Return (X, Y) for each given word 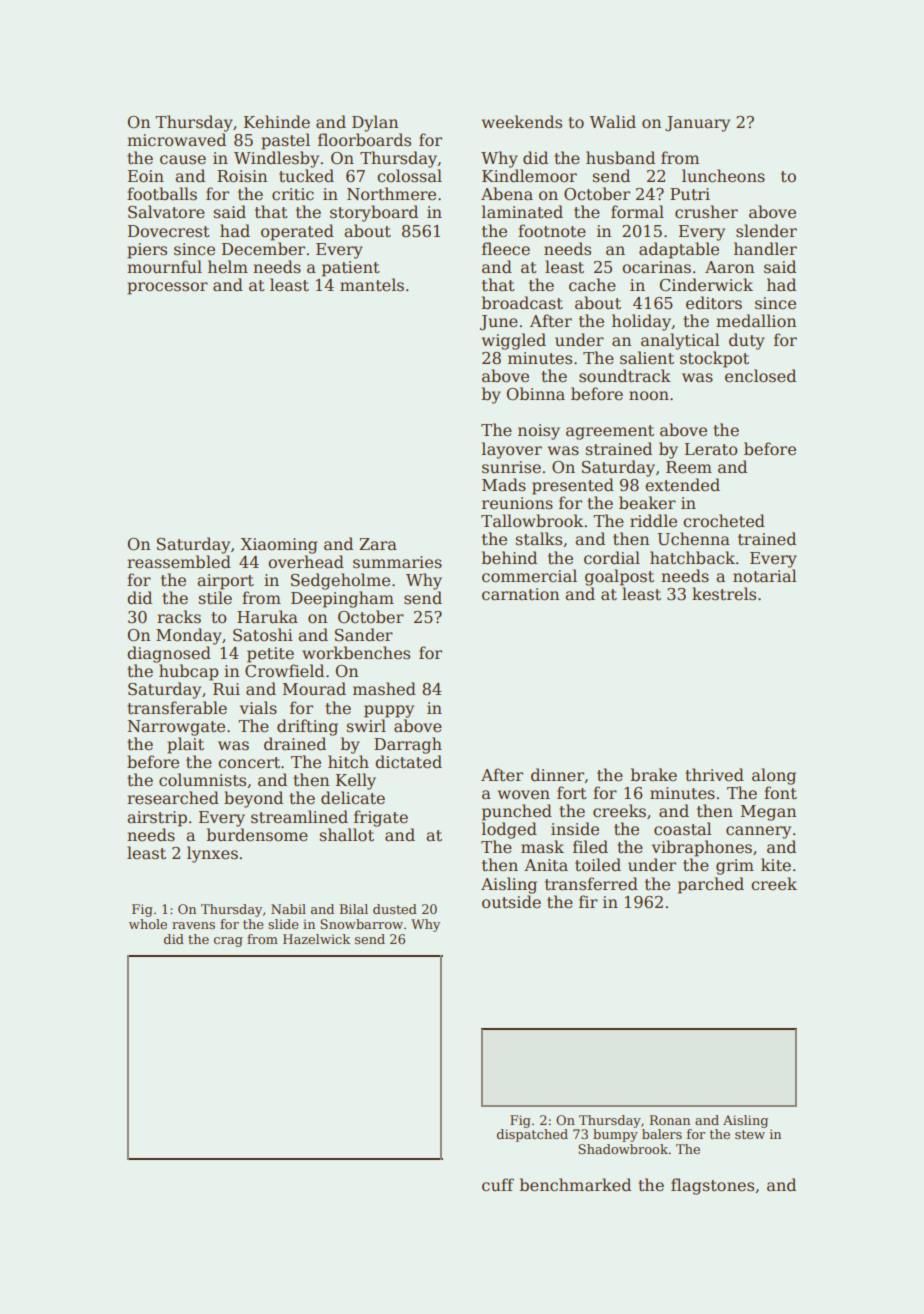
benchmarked (575, 1185)
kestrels (724, 594)
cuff (498, 1184)
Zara (378, 544)
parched (711, 885)
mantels (372, 285)
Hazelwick (316, 939)
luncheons (723, 176)
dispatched (532, 1135)
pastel (285, 141)
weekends (522, 122)
